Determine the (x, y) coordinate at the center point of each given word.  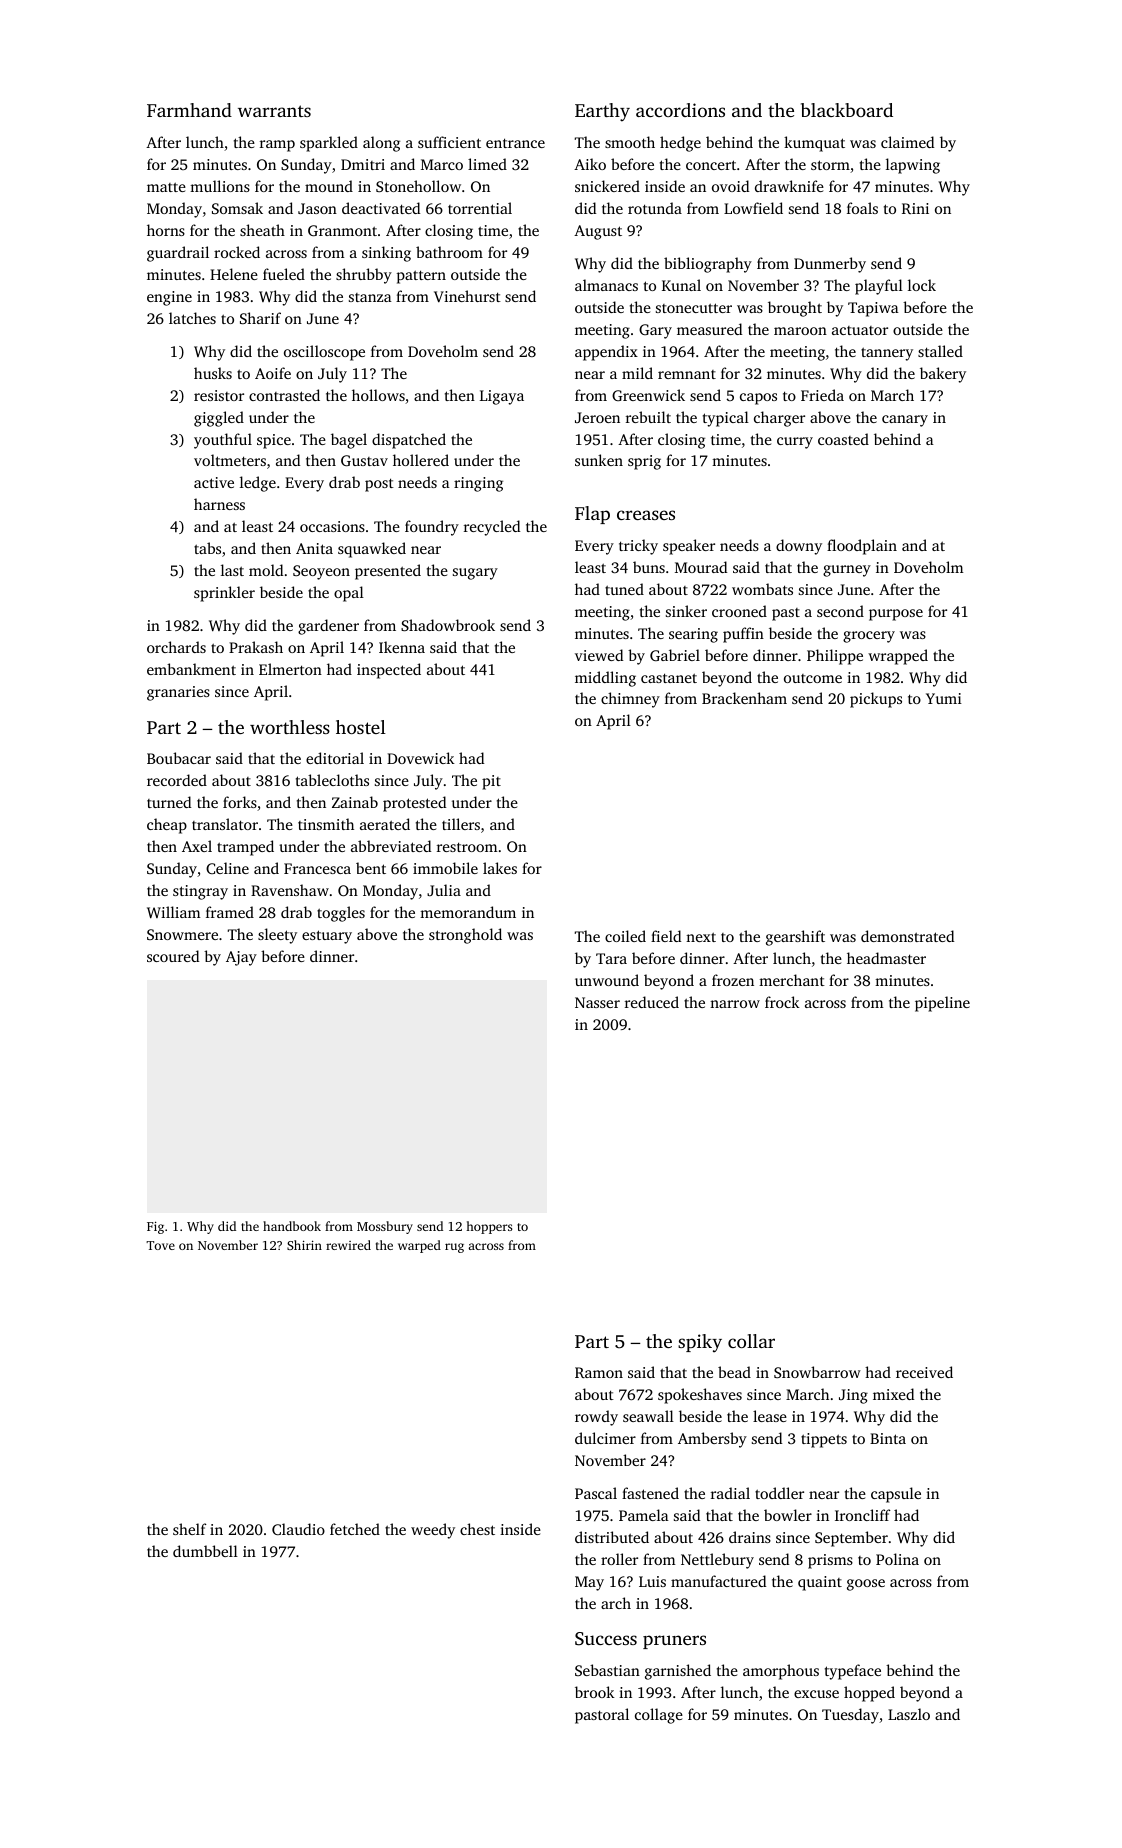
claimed (907, 142)
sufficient (449, 142)
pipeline (942, 1004)
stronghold (465, 936)
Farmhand (189, 110)
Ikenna (402, 647)
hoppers (489, 1227)
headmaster (886, 958)
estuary (327, 937)
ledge (258, 484)
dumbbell (205, 1551)
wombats (762, 589)
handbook (292, 1226)
